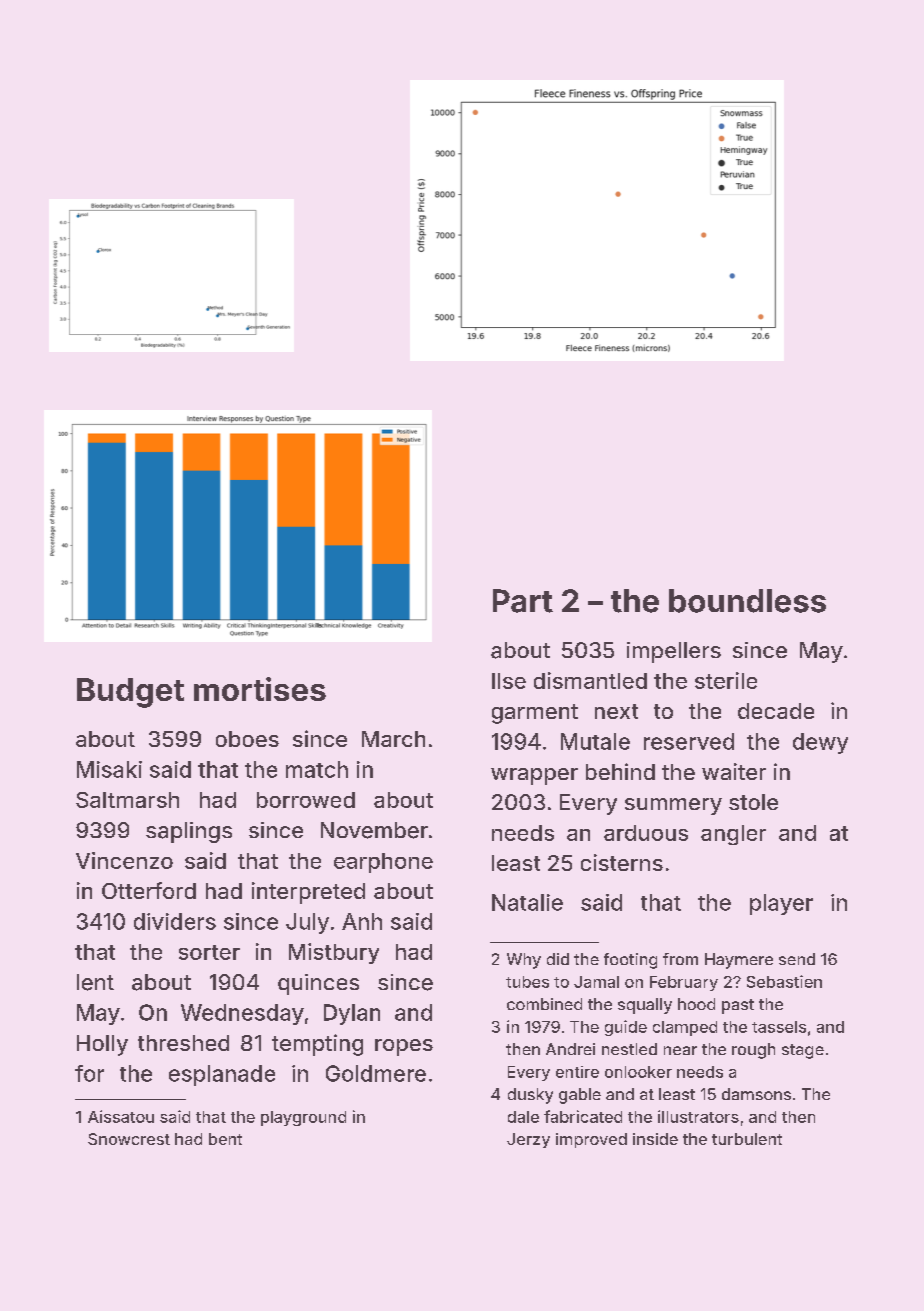  What do you see at coordinates (109, 769) in the page?
I see `Misaki` at bounding box center [109, 769].
